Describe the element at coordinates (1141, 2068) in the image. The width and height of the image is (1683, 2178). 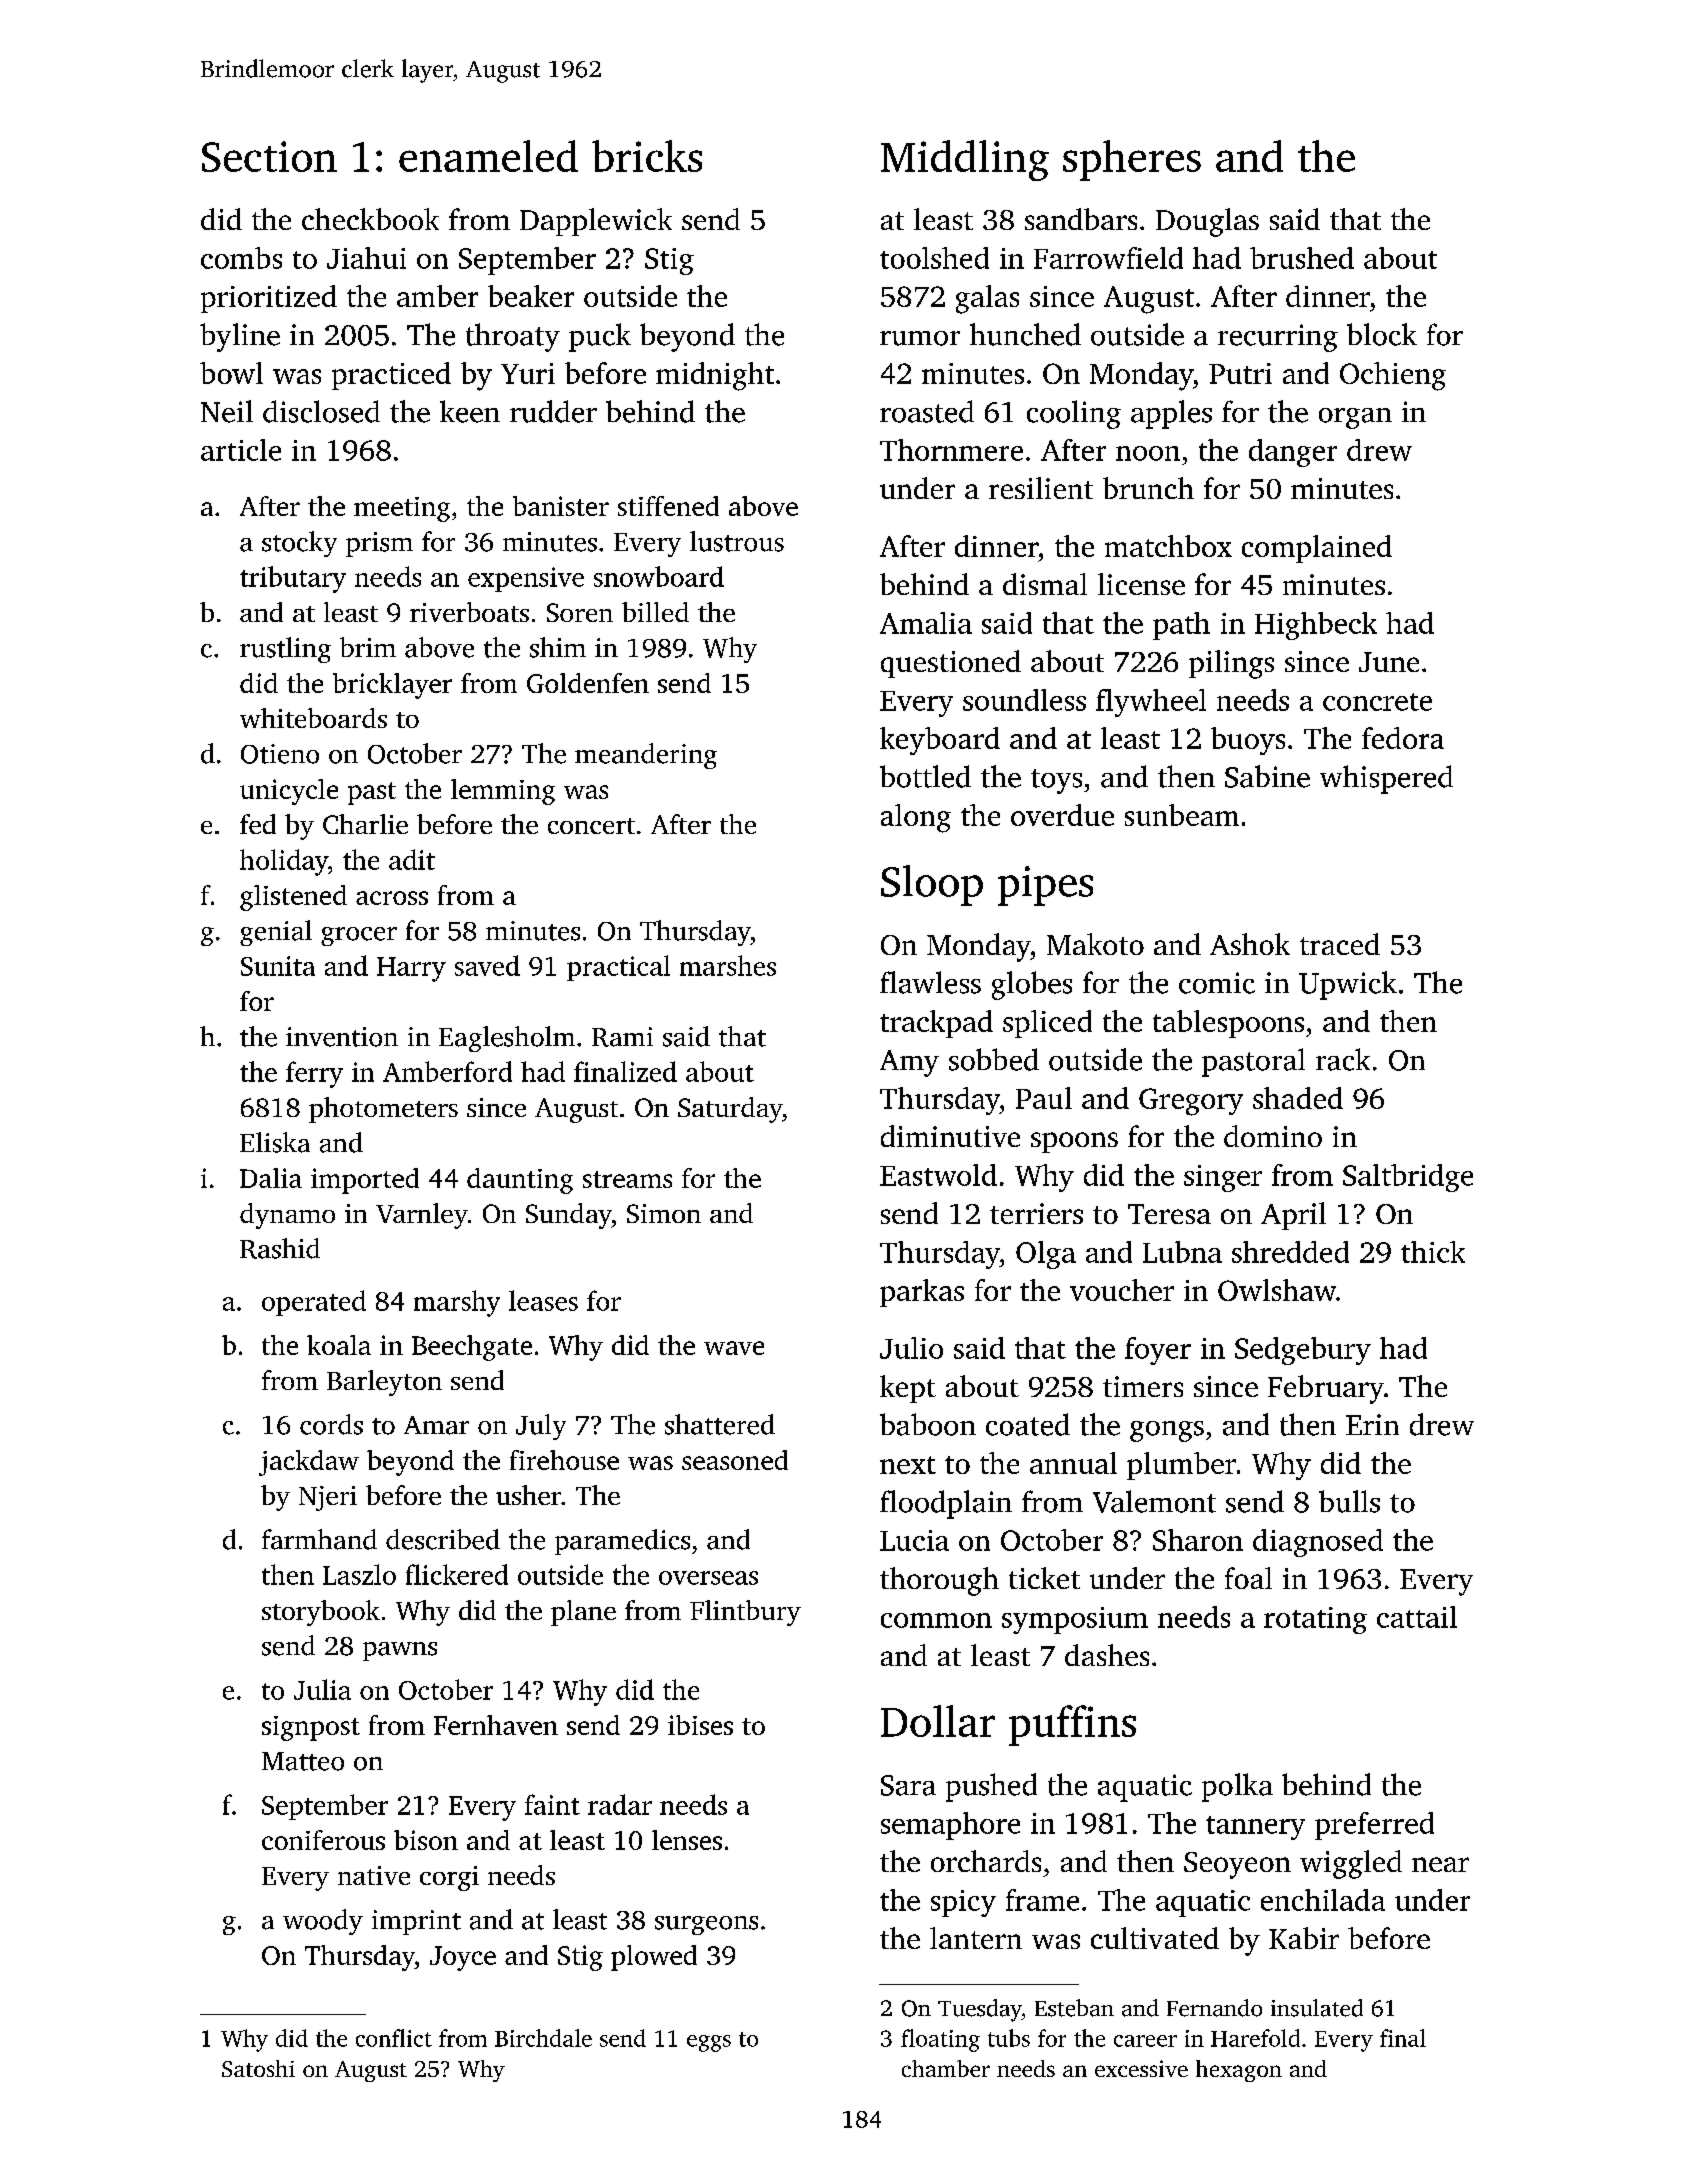
I see `excessive` at that location.
